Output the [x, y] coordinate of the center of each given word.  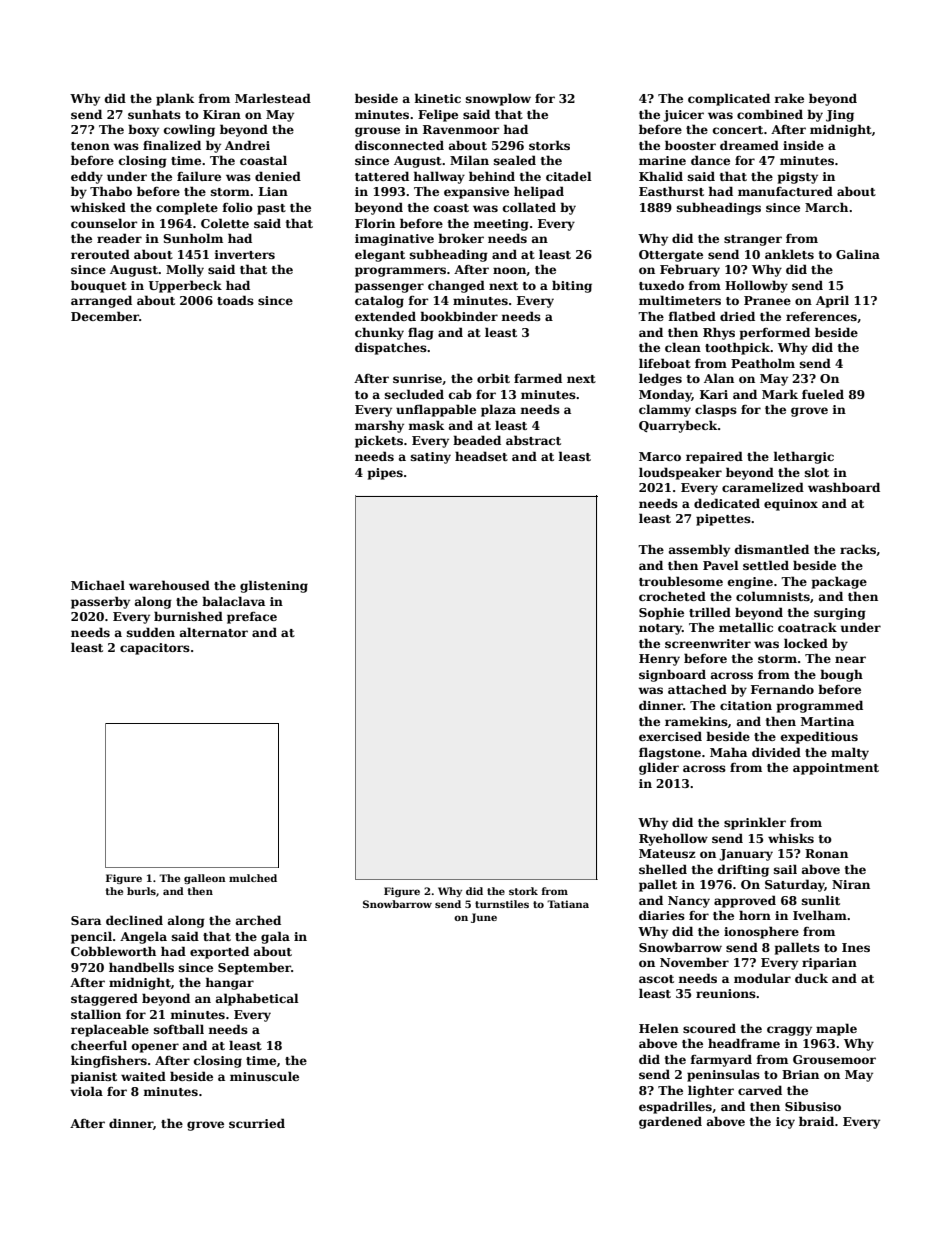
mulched [253, 878]
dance [710, 160]
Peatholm [763, 363]
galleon [205, 879]
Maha [728, 752]
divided [776, 752]
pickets [379, 441]
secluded [414, 394]
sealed [515, 160]
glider [659, 768]
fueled [823, 394]
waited [143, 1076]
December [105, 316]
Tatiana [568, 904]
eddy [87, 177]
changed [456, 286]
